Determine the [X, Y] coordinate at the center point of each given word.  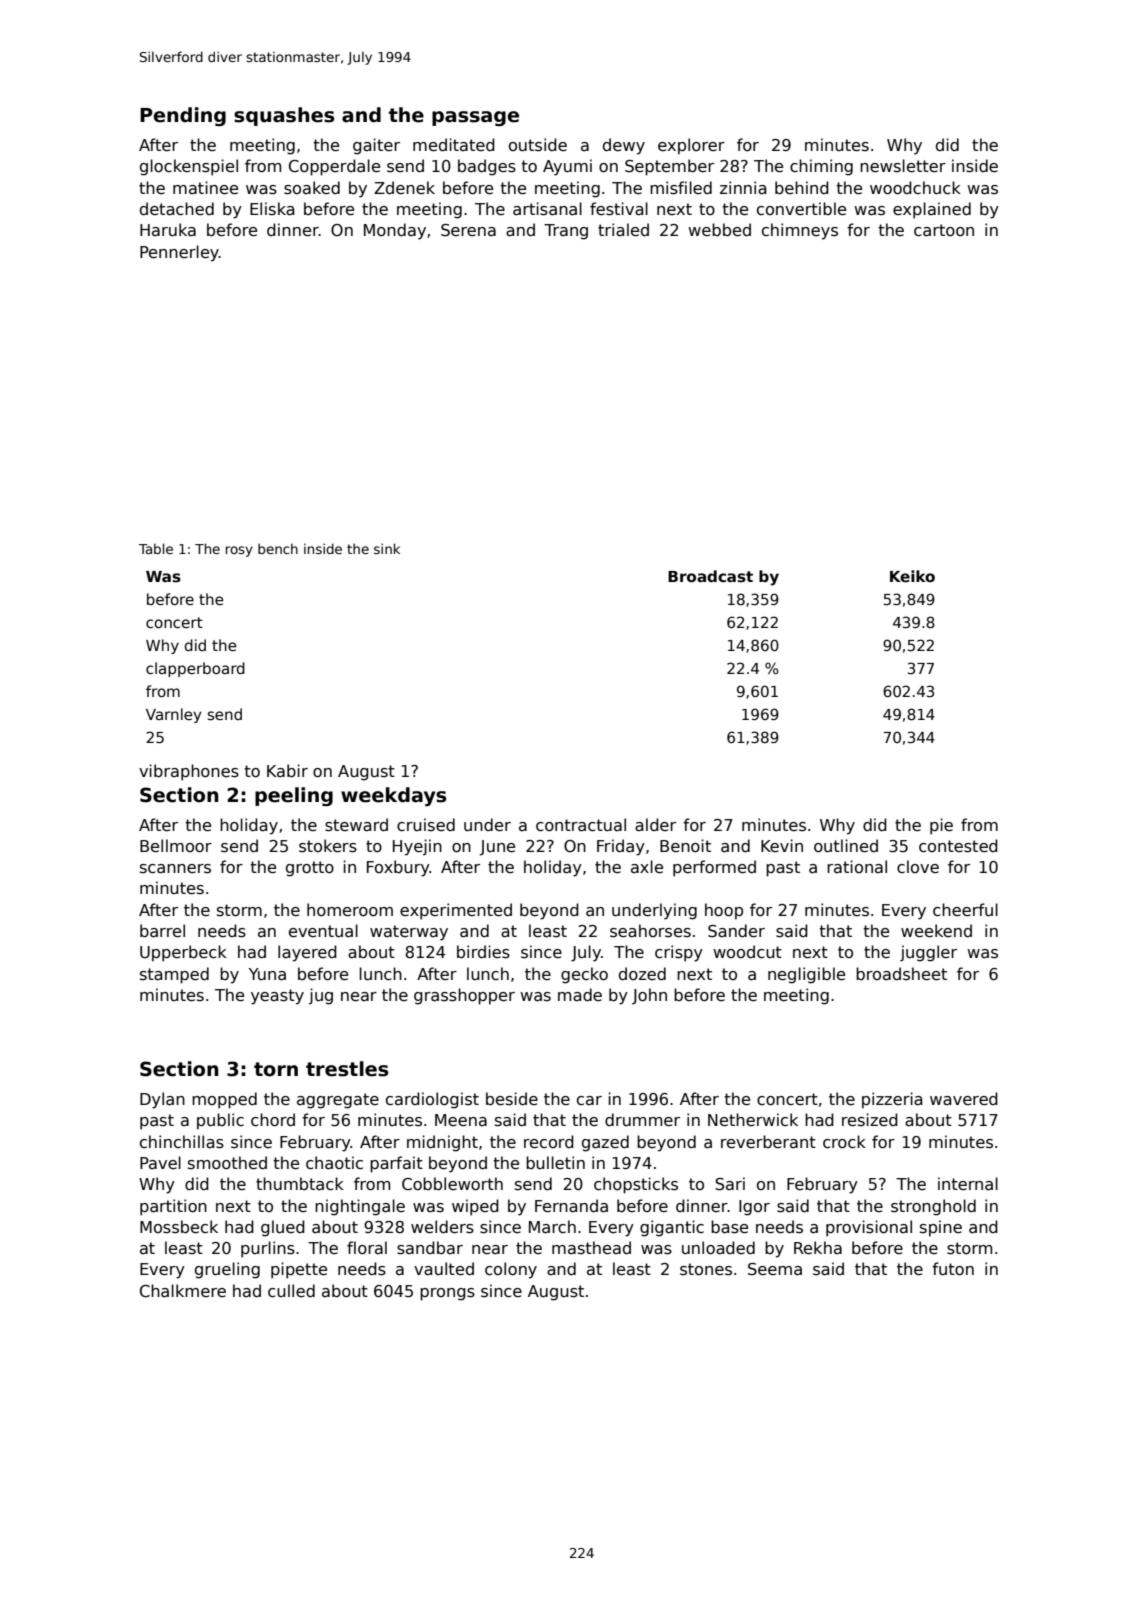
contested [958, 846]
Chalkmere [183, 1291]
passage [475, 118]
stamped [174, 975]
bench [278, 548]
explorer [691, 146]
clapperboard [195, 669]
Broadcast [710, 576]
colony [511, 1270]
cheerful [965, 909]
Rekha [818, 1247]
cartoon [944, 230]
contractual [581, 825]
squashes [284, 116]
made [580, 995]
